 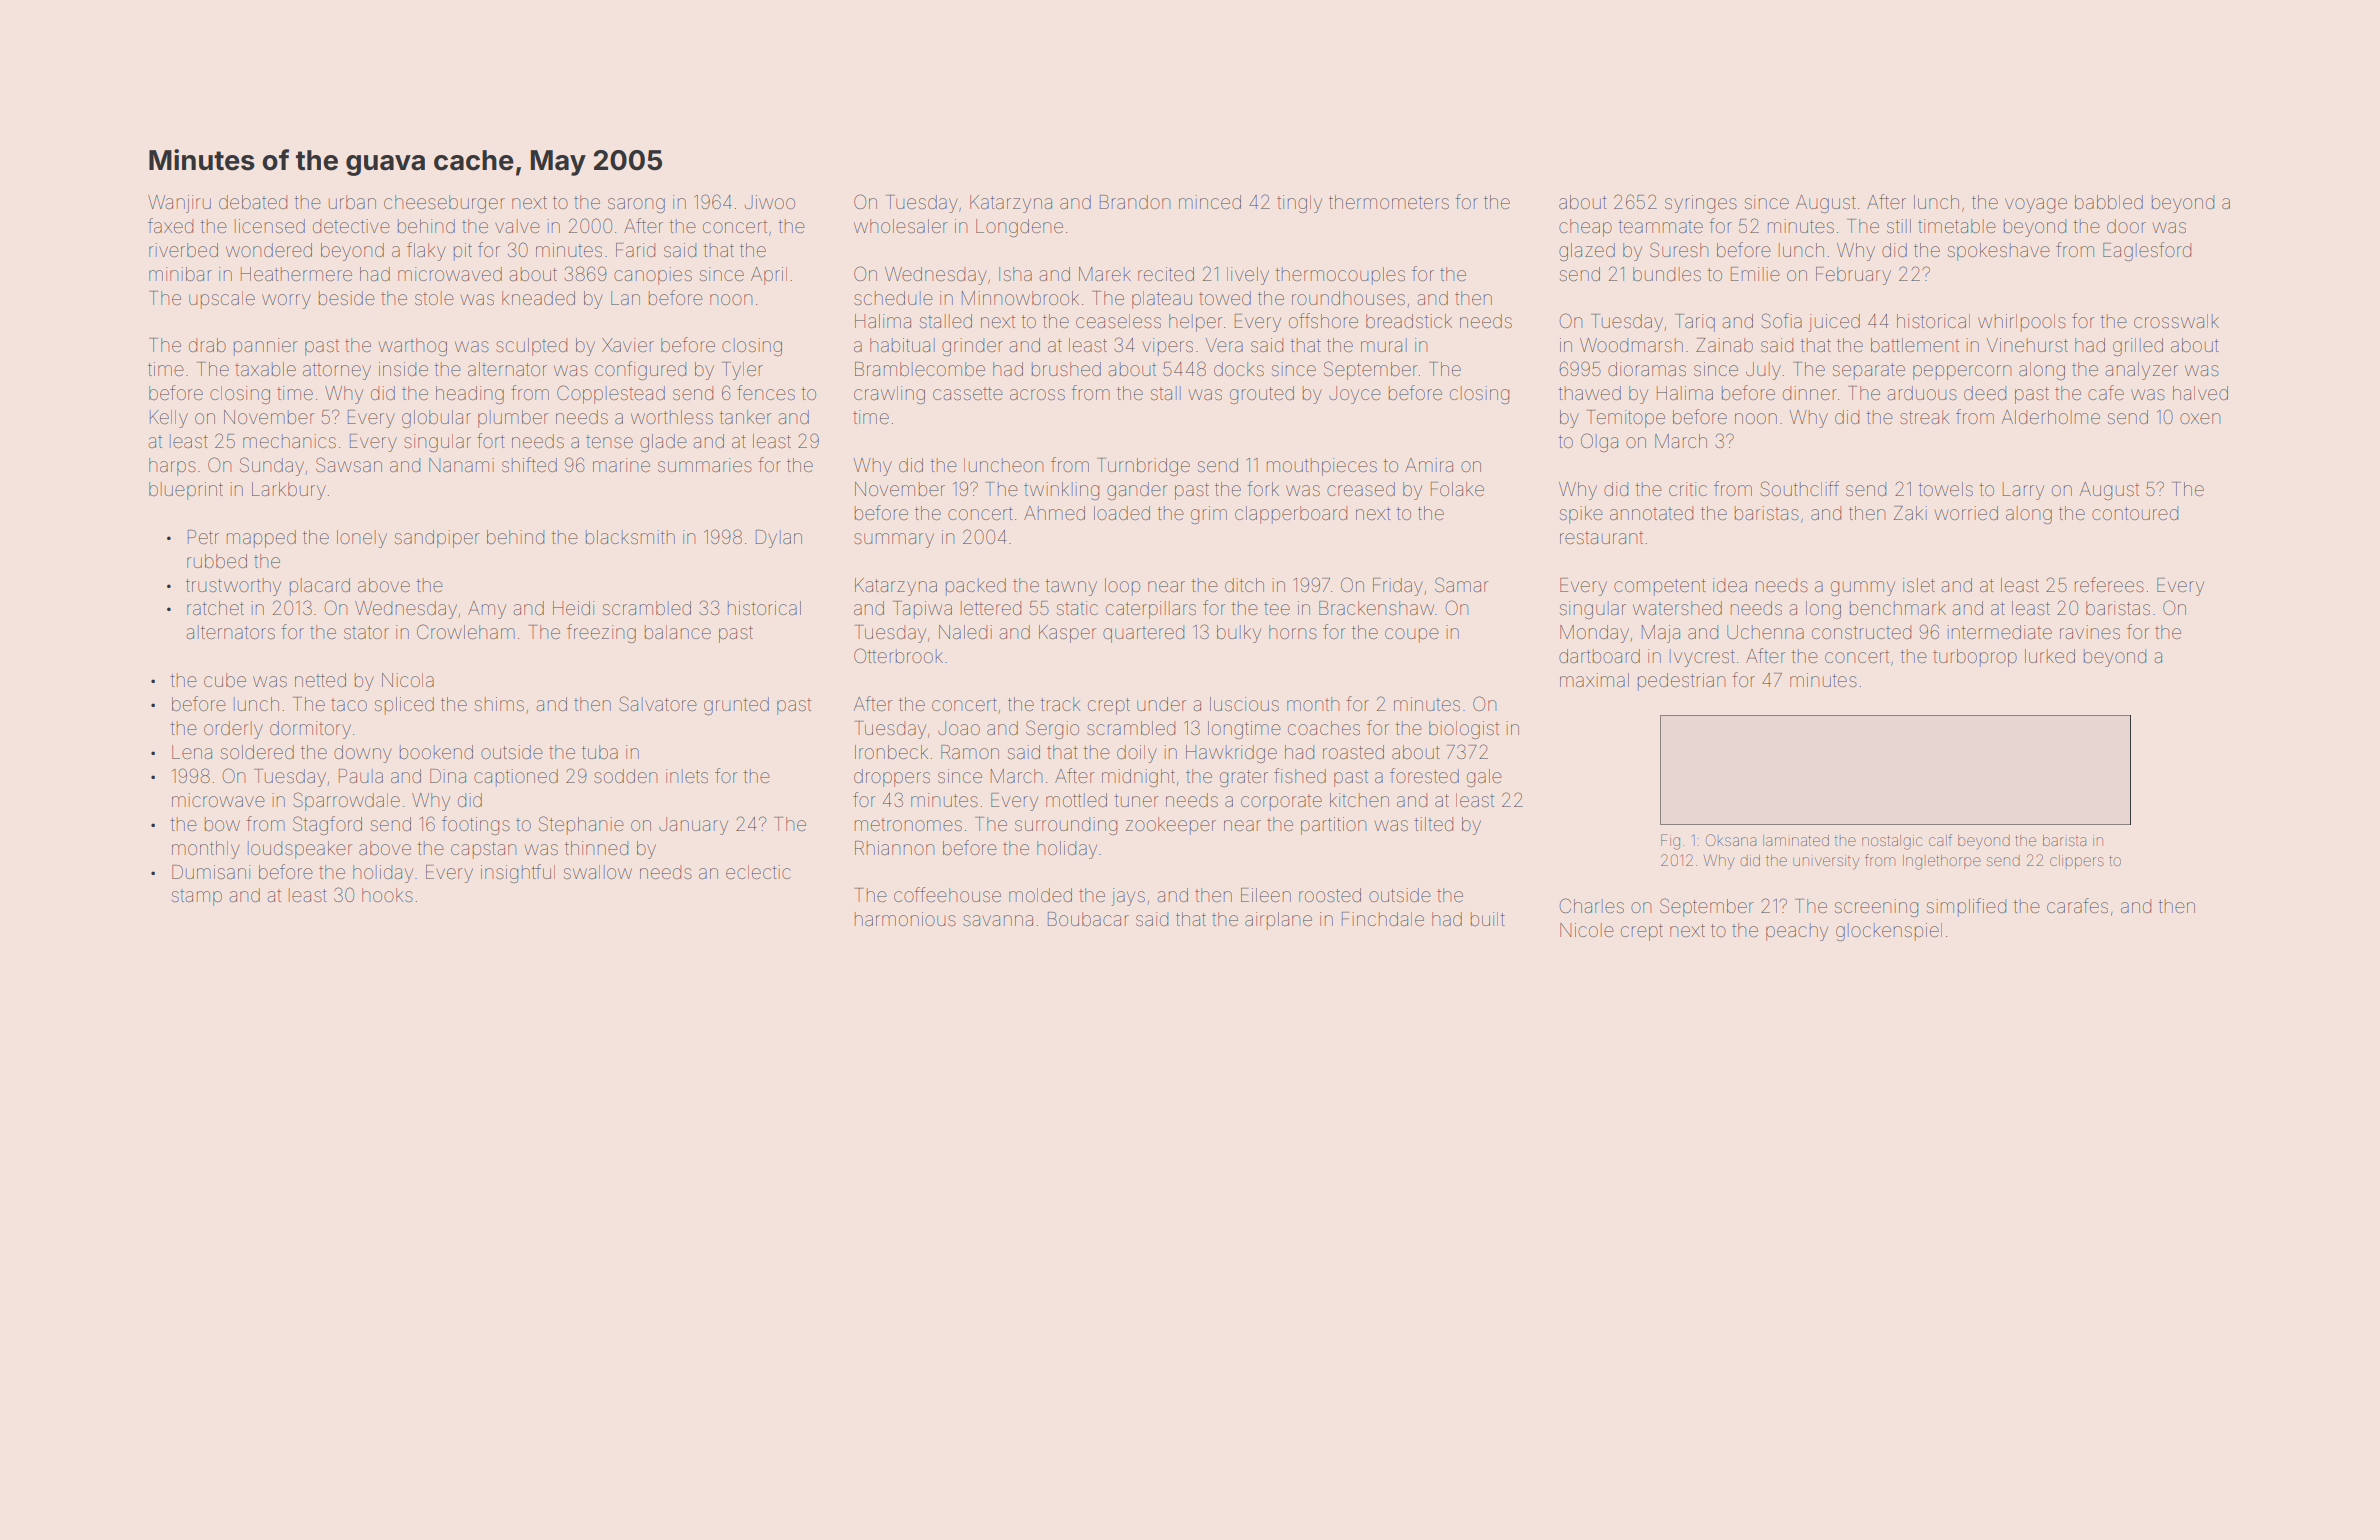 I want to click on lurked, so click(x=2050, y=656).
